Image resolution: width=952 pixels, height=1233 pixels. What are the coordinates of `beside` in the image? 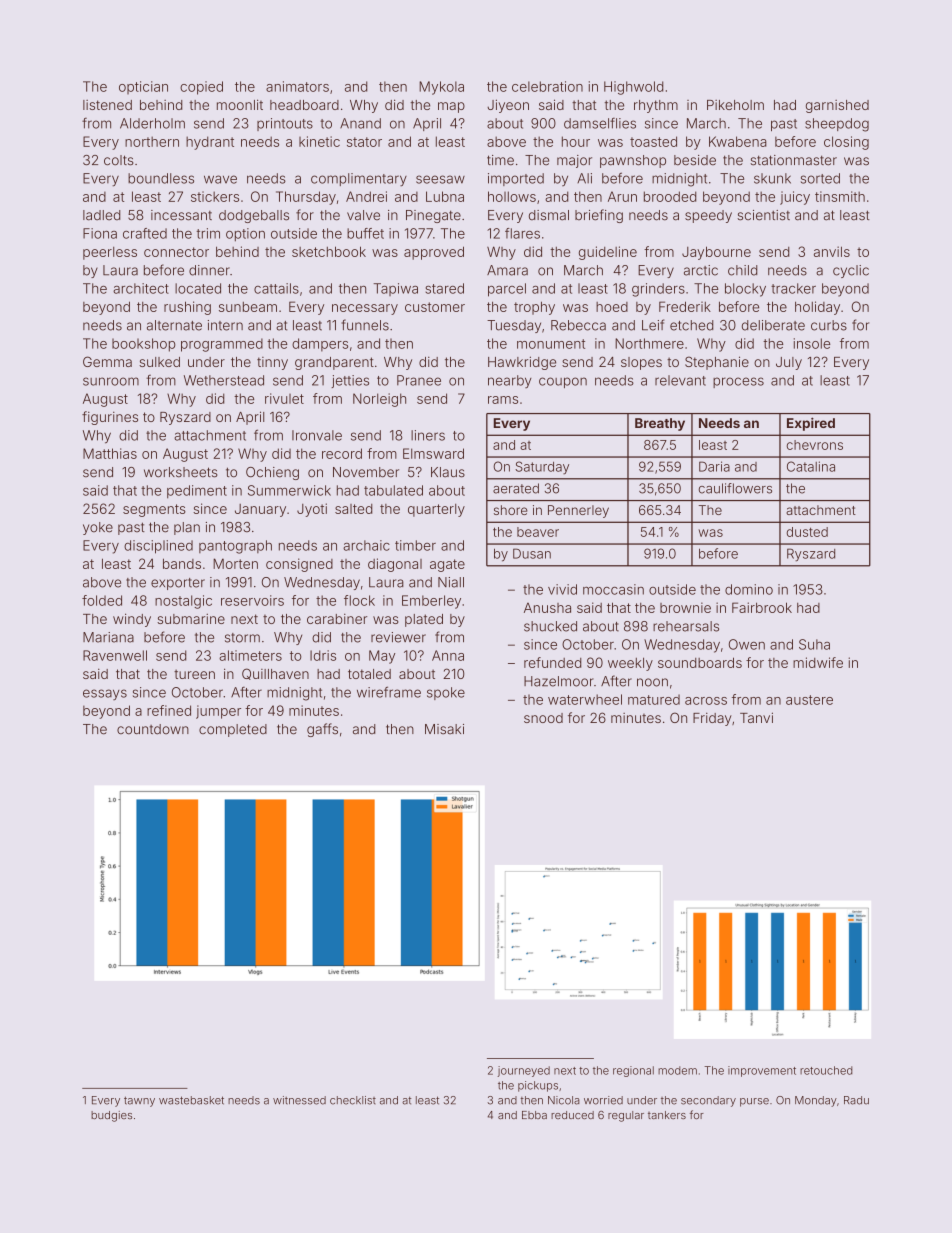 It's located at (695, 160).
